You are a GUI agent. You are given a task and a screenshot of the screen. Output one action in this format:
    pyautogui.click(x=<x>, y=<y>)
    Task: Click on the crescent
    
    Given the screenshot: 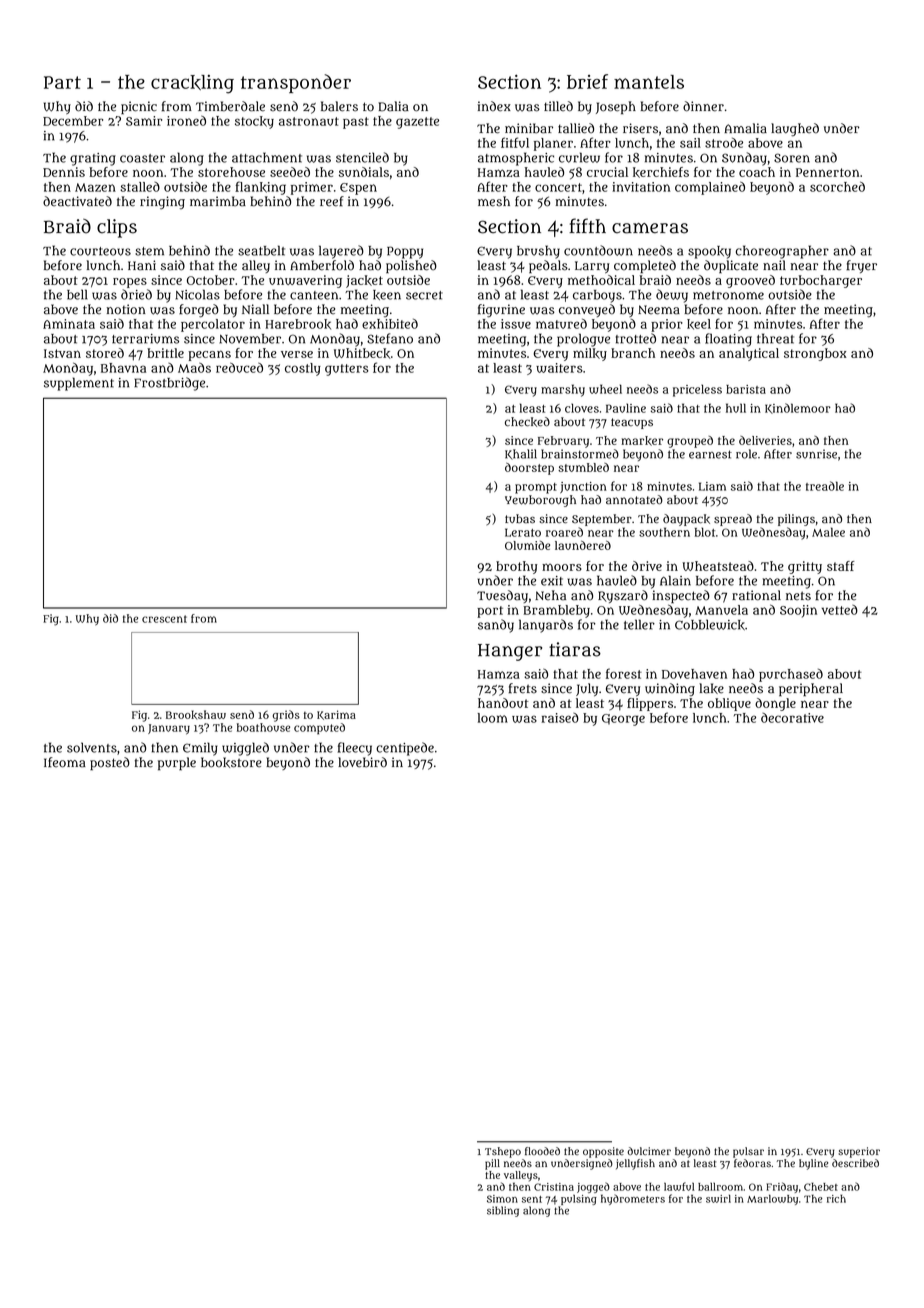 What is the action you would take?
    pyautogui.click(x=164, y=619)
